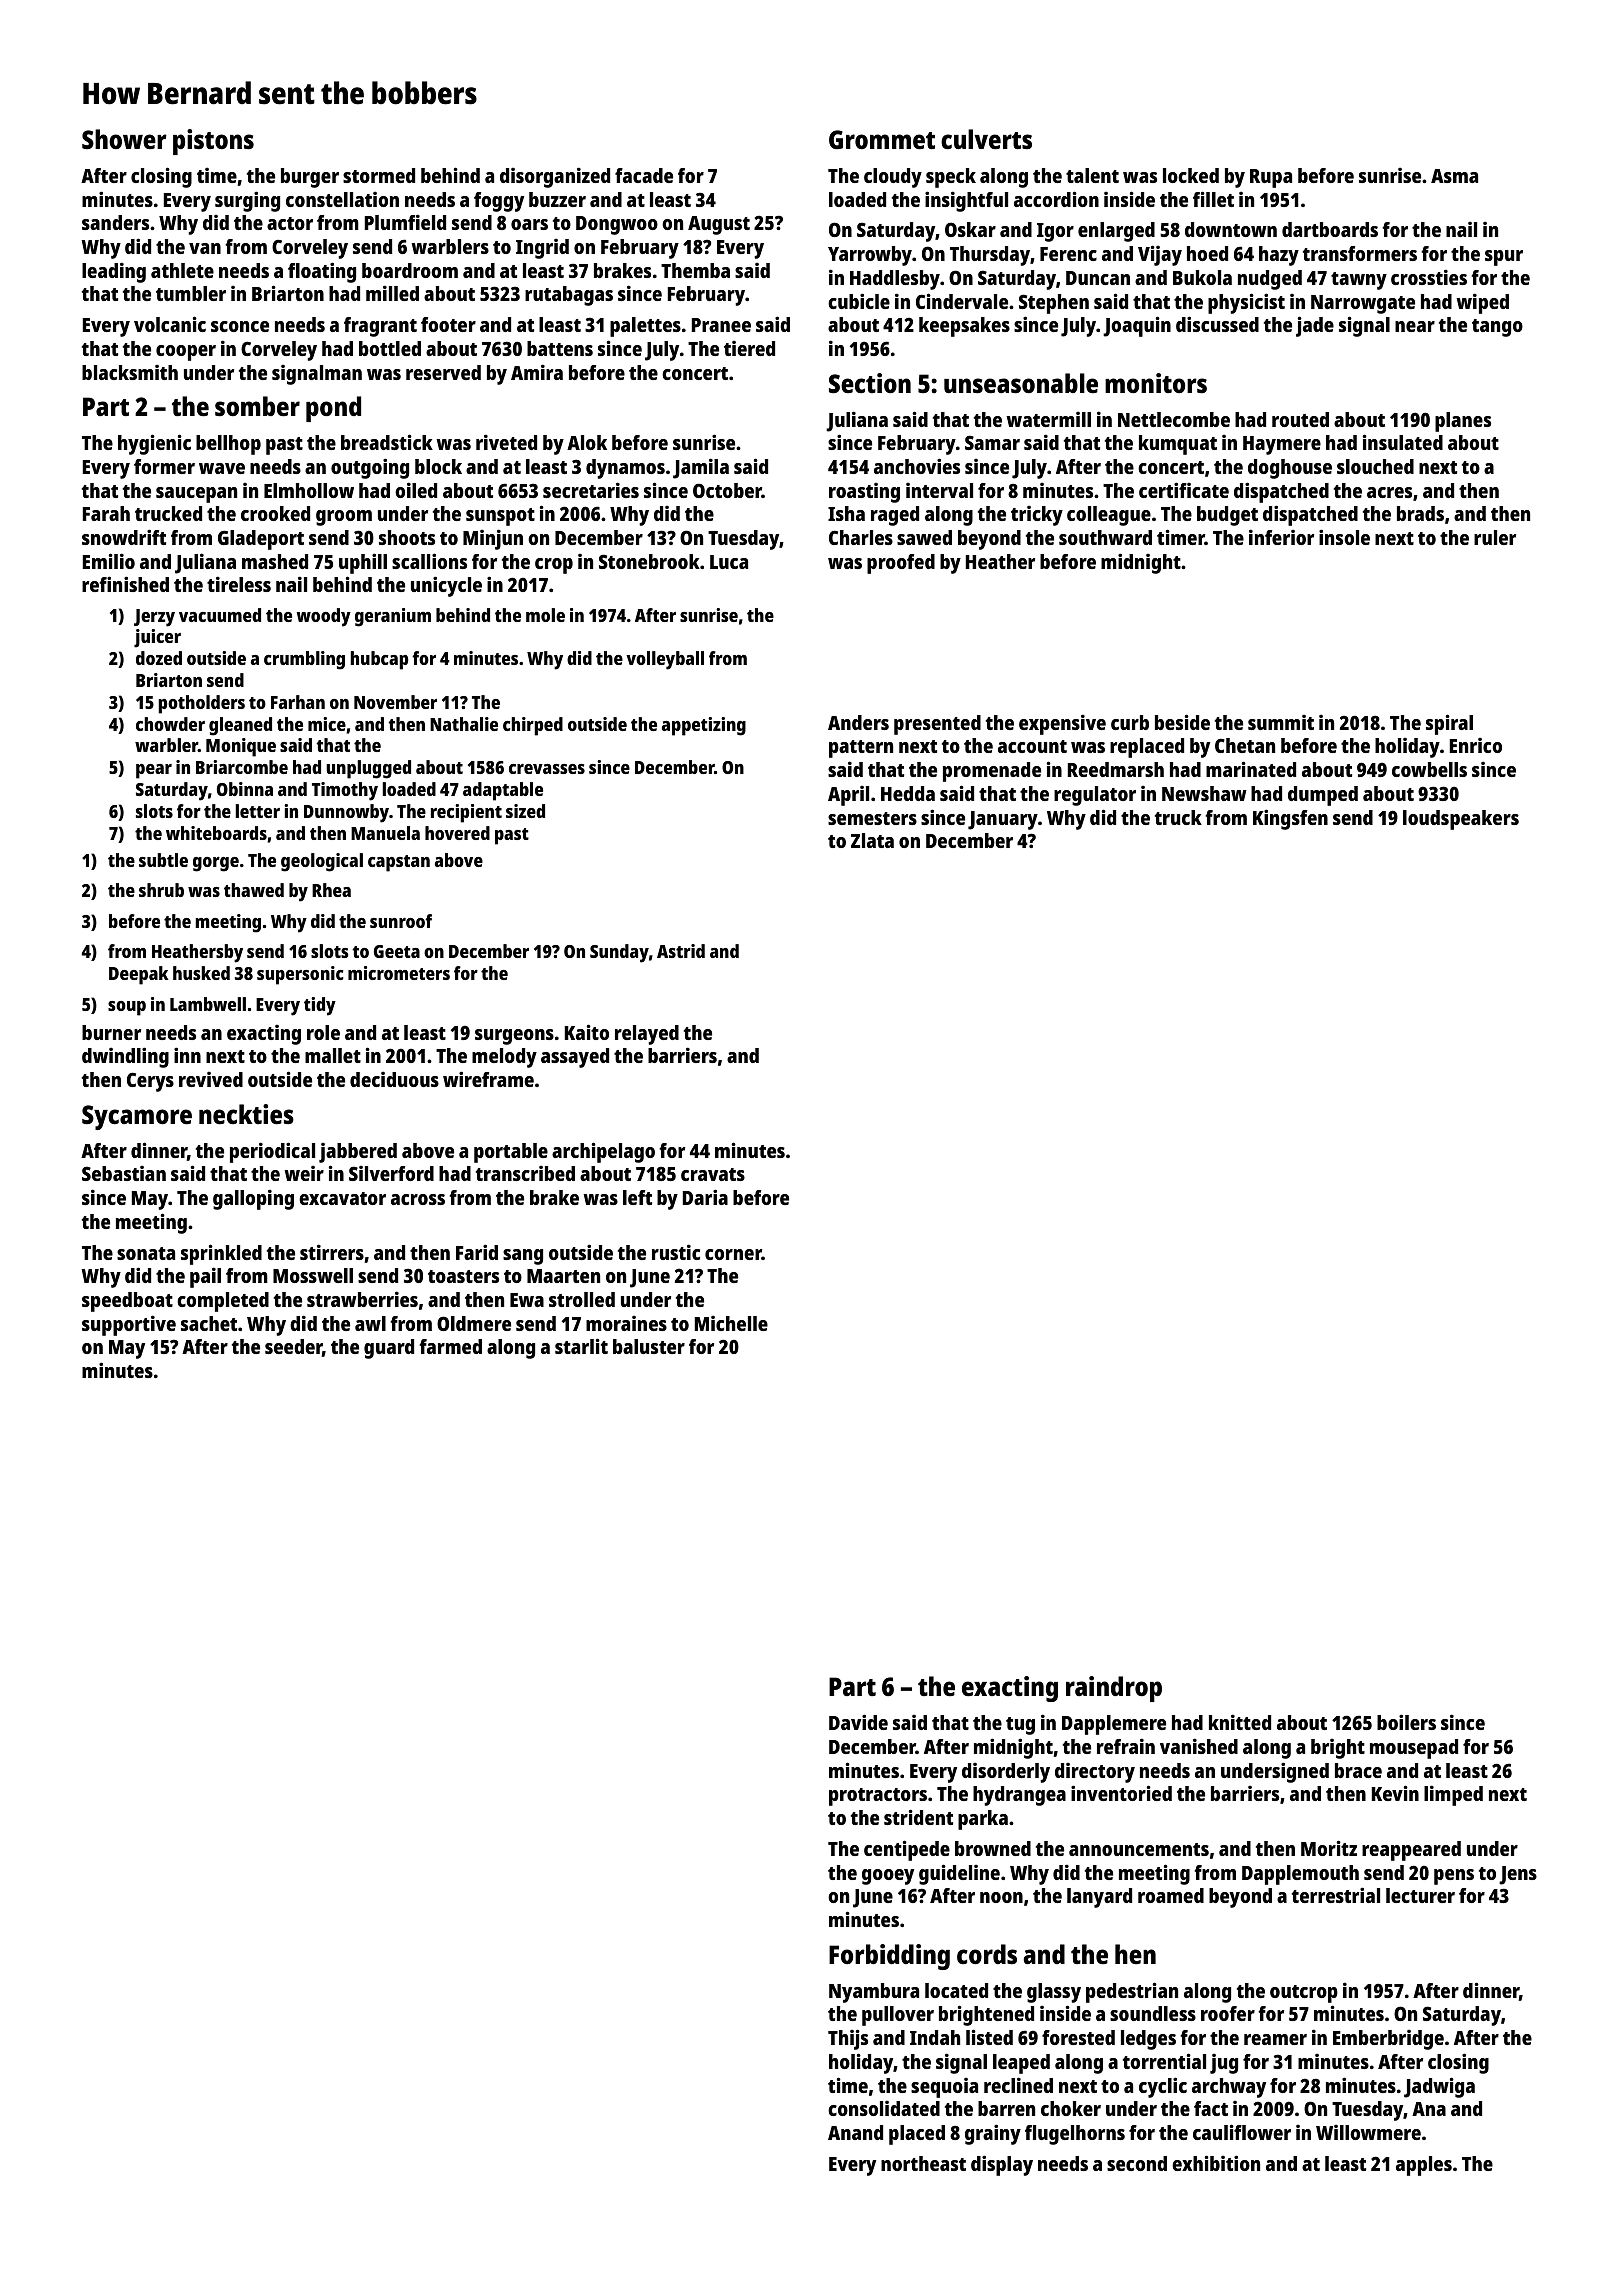 Image resolution: width=1620 pixels, height=2292 pixels. I want to click on apples, so click(1424, 2166).
